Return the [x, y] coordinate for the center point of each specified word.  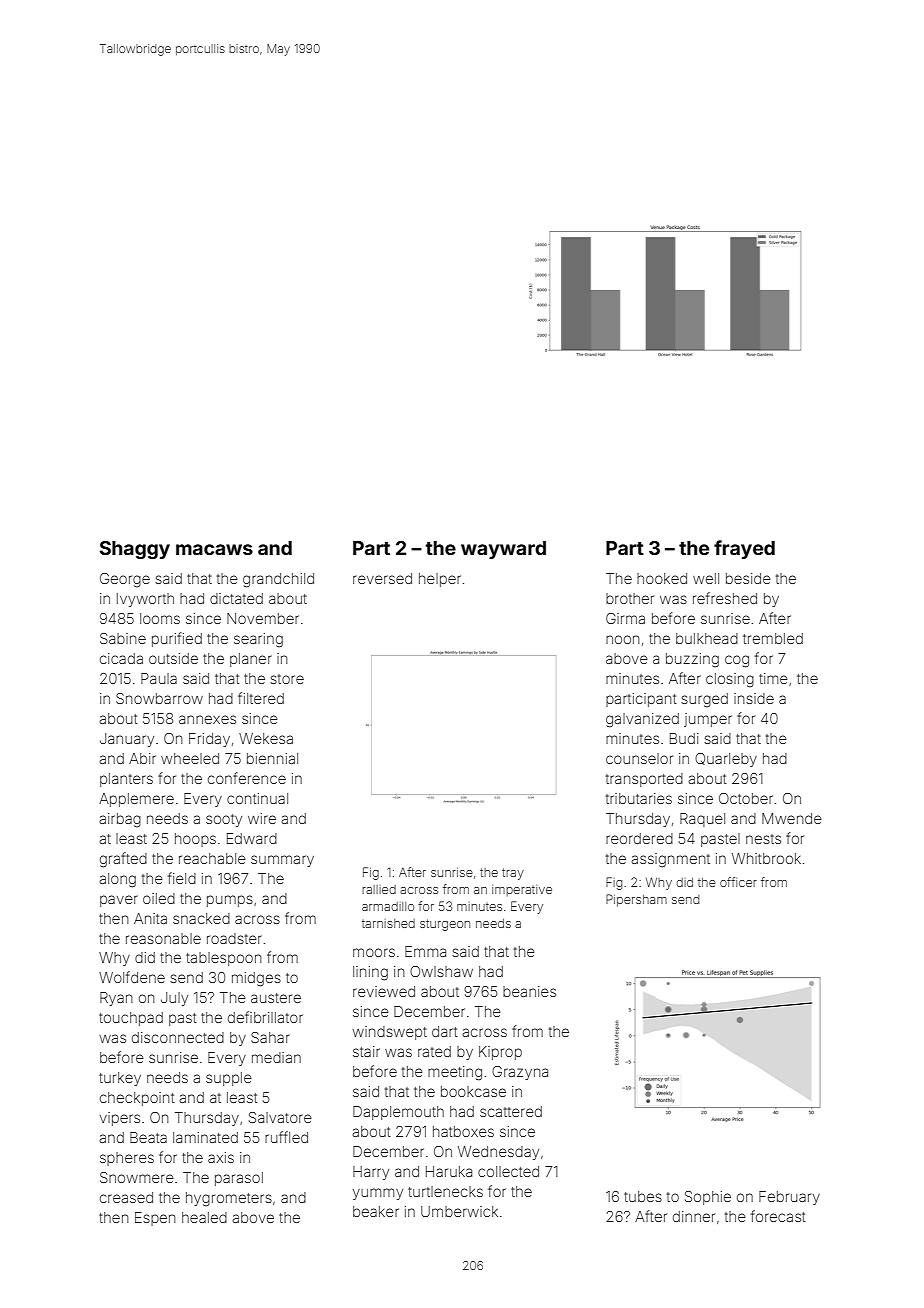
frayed [744, 549]
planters [126, 780]
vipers [120, 1119]
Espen [155, 1219]
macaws [214, 549]
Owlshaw [441, 971]
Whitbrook [766, 858]
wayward [503, 550]
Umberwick [459, 1211]
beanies [529, 991]
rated [434, 1051]
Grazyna [520, 1073]
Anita [150, 918]
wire [262, 818]
